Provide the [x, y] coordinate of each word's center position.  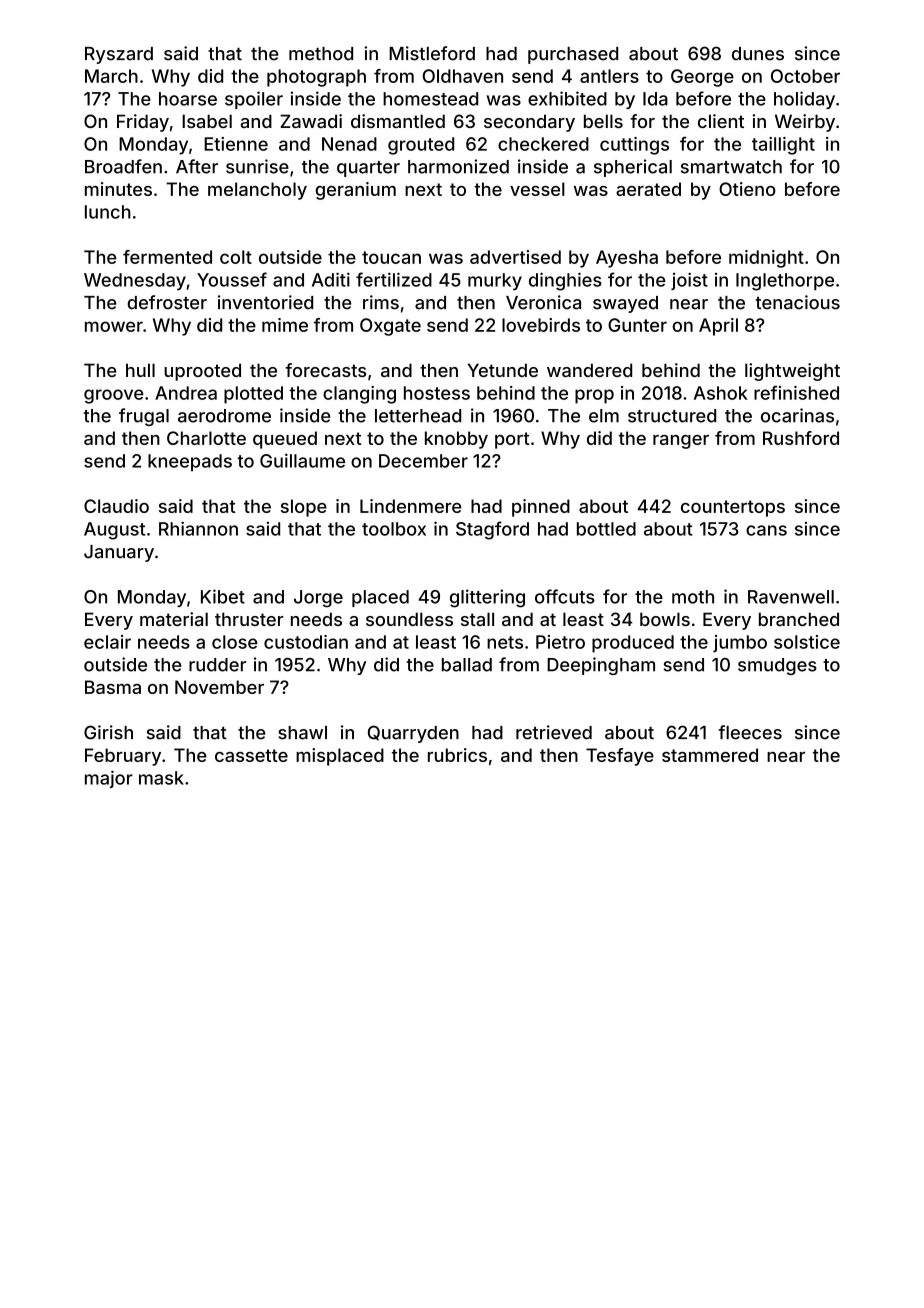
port [512, 440]
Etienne [236, 144]
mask [161, 778]
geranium [355, 191]
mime [285, 325]
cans [766, 530]
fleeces [750, 732]
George [702, 78]
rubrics [457, 755]
